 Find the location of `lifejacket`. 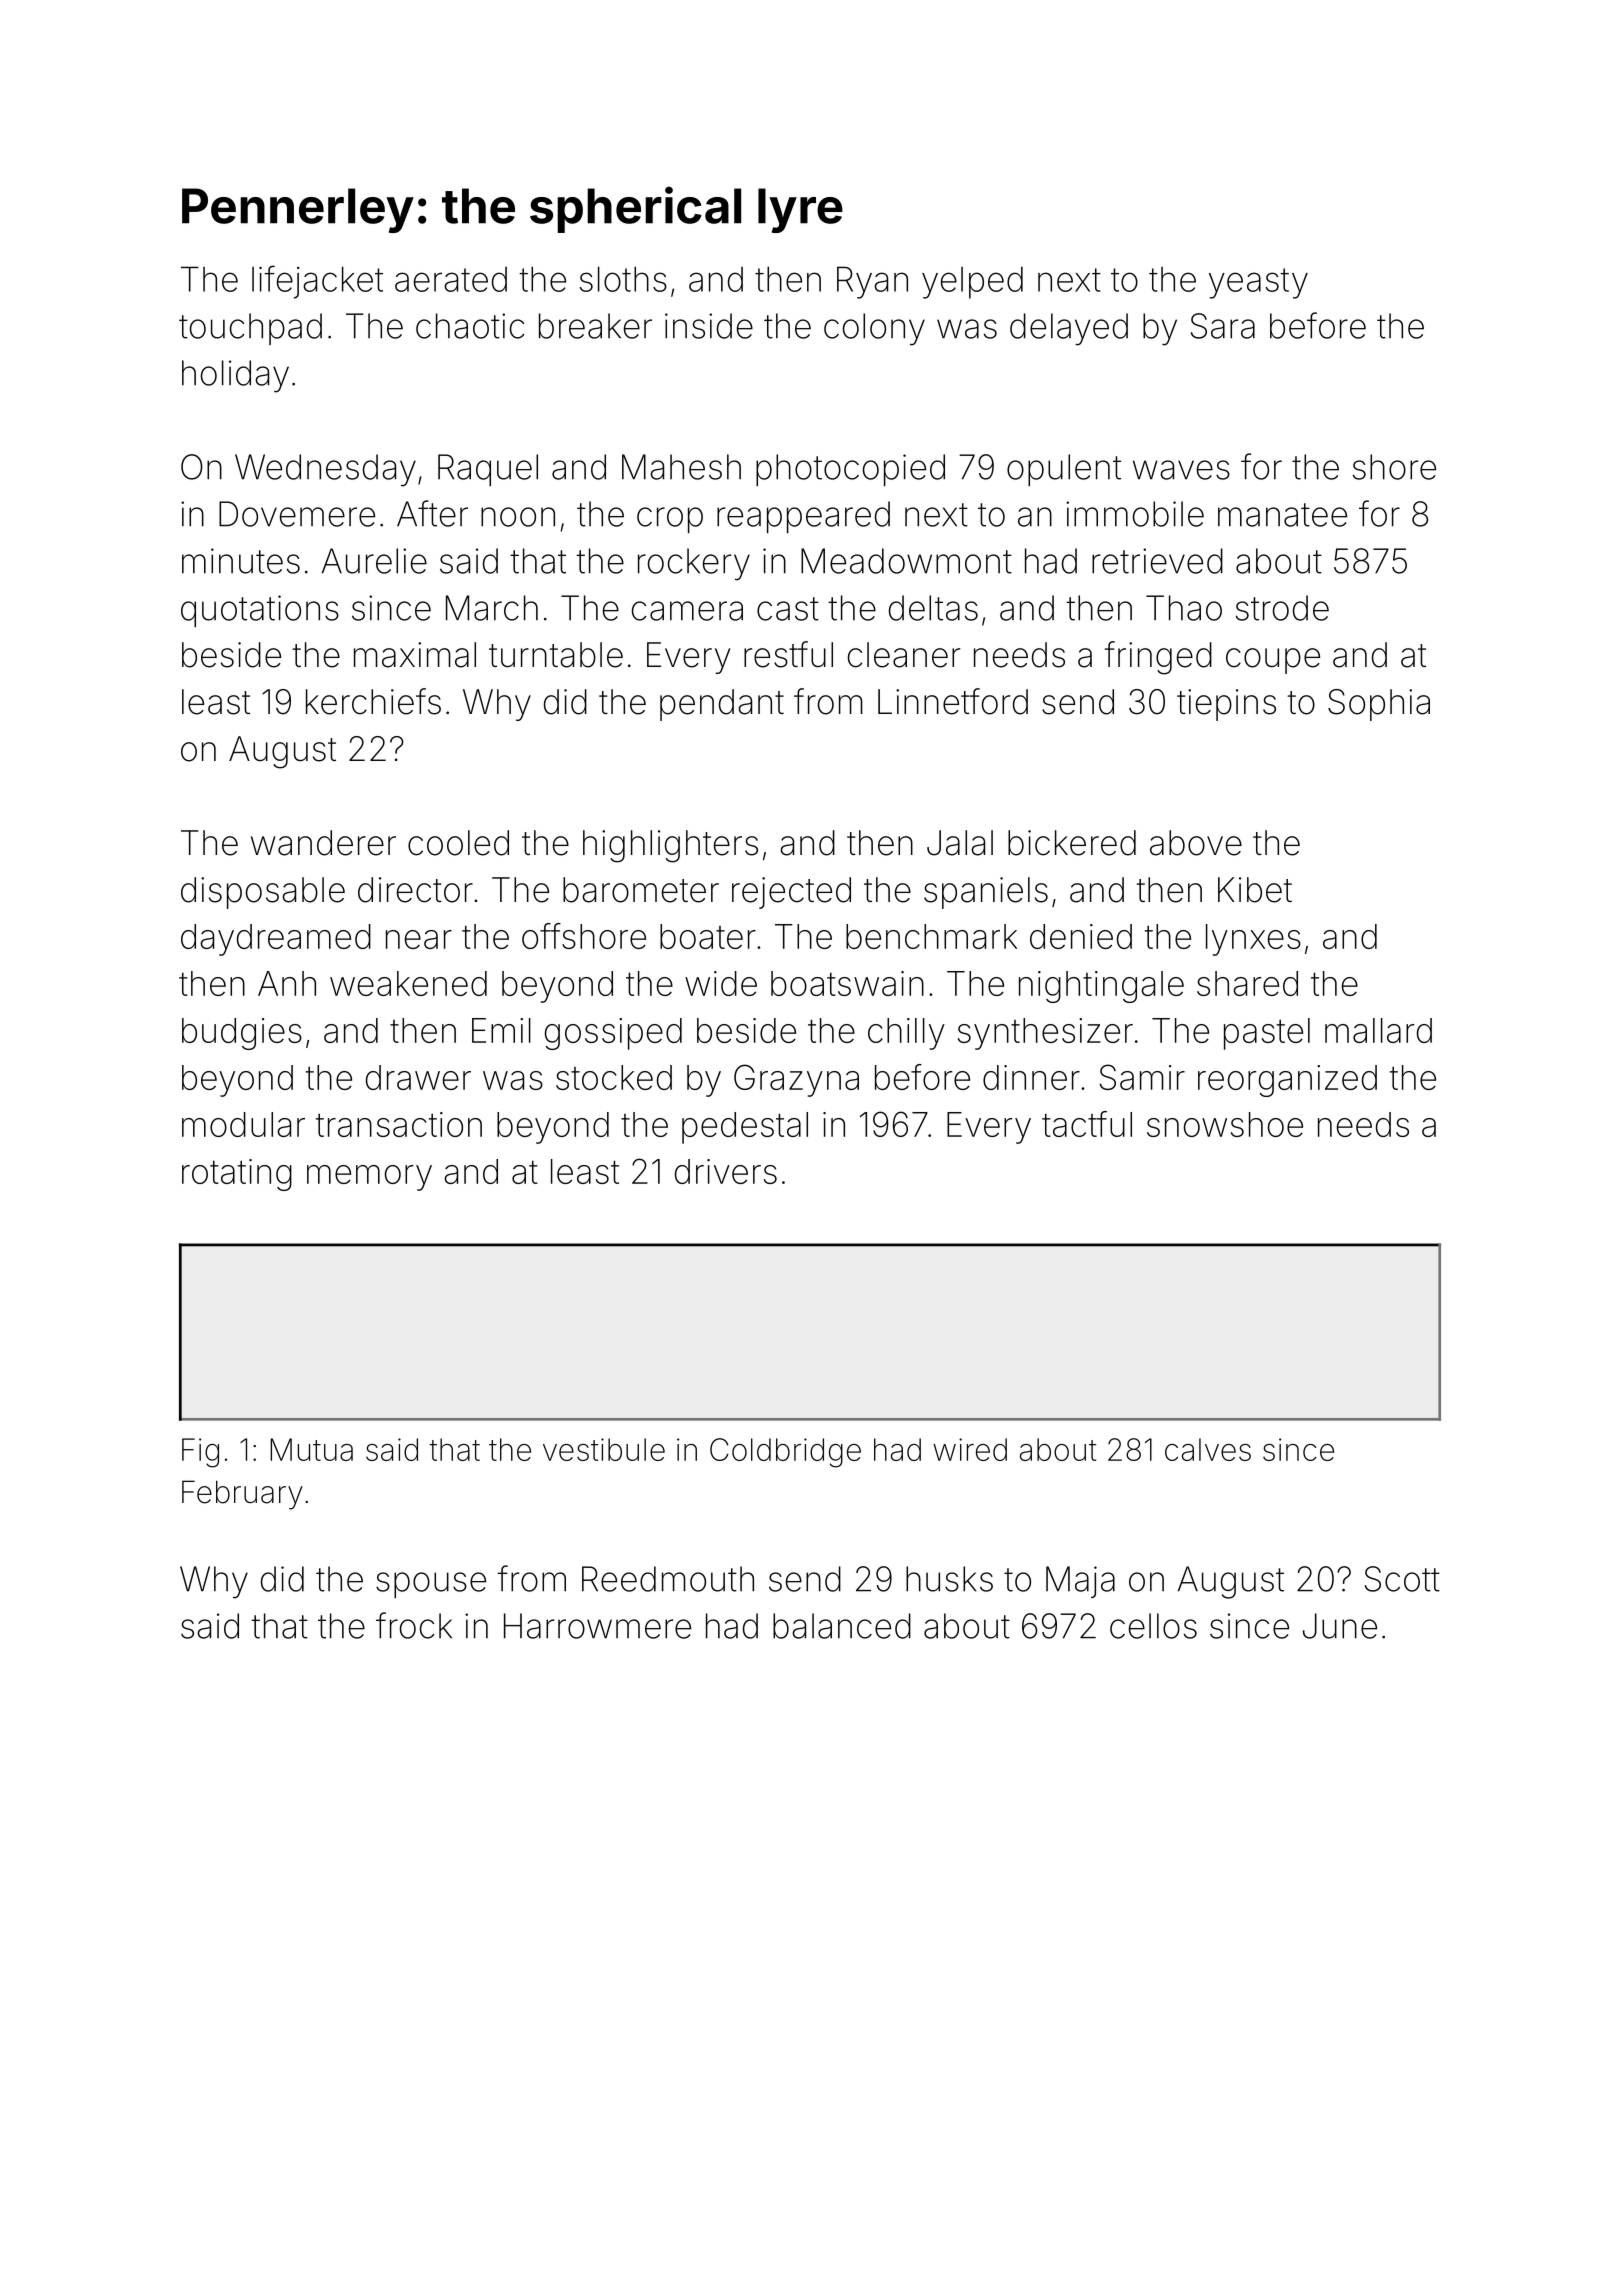

lifejacket is located at coordinates (317, 282).
